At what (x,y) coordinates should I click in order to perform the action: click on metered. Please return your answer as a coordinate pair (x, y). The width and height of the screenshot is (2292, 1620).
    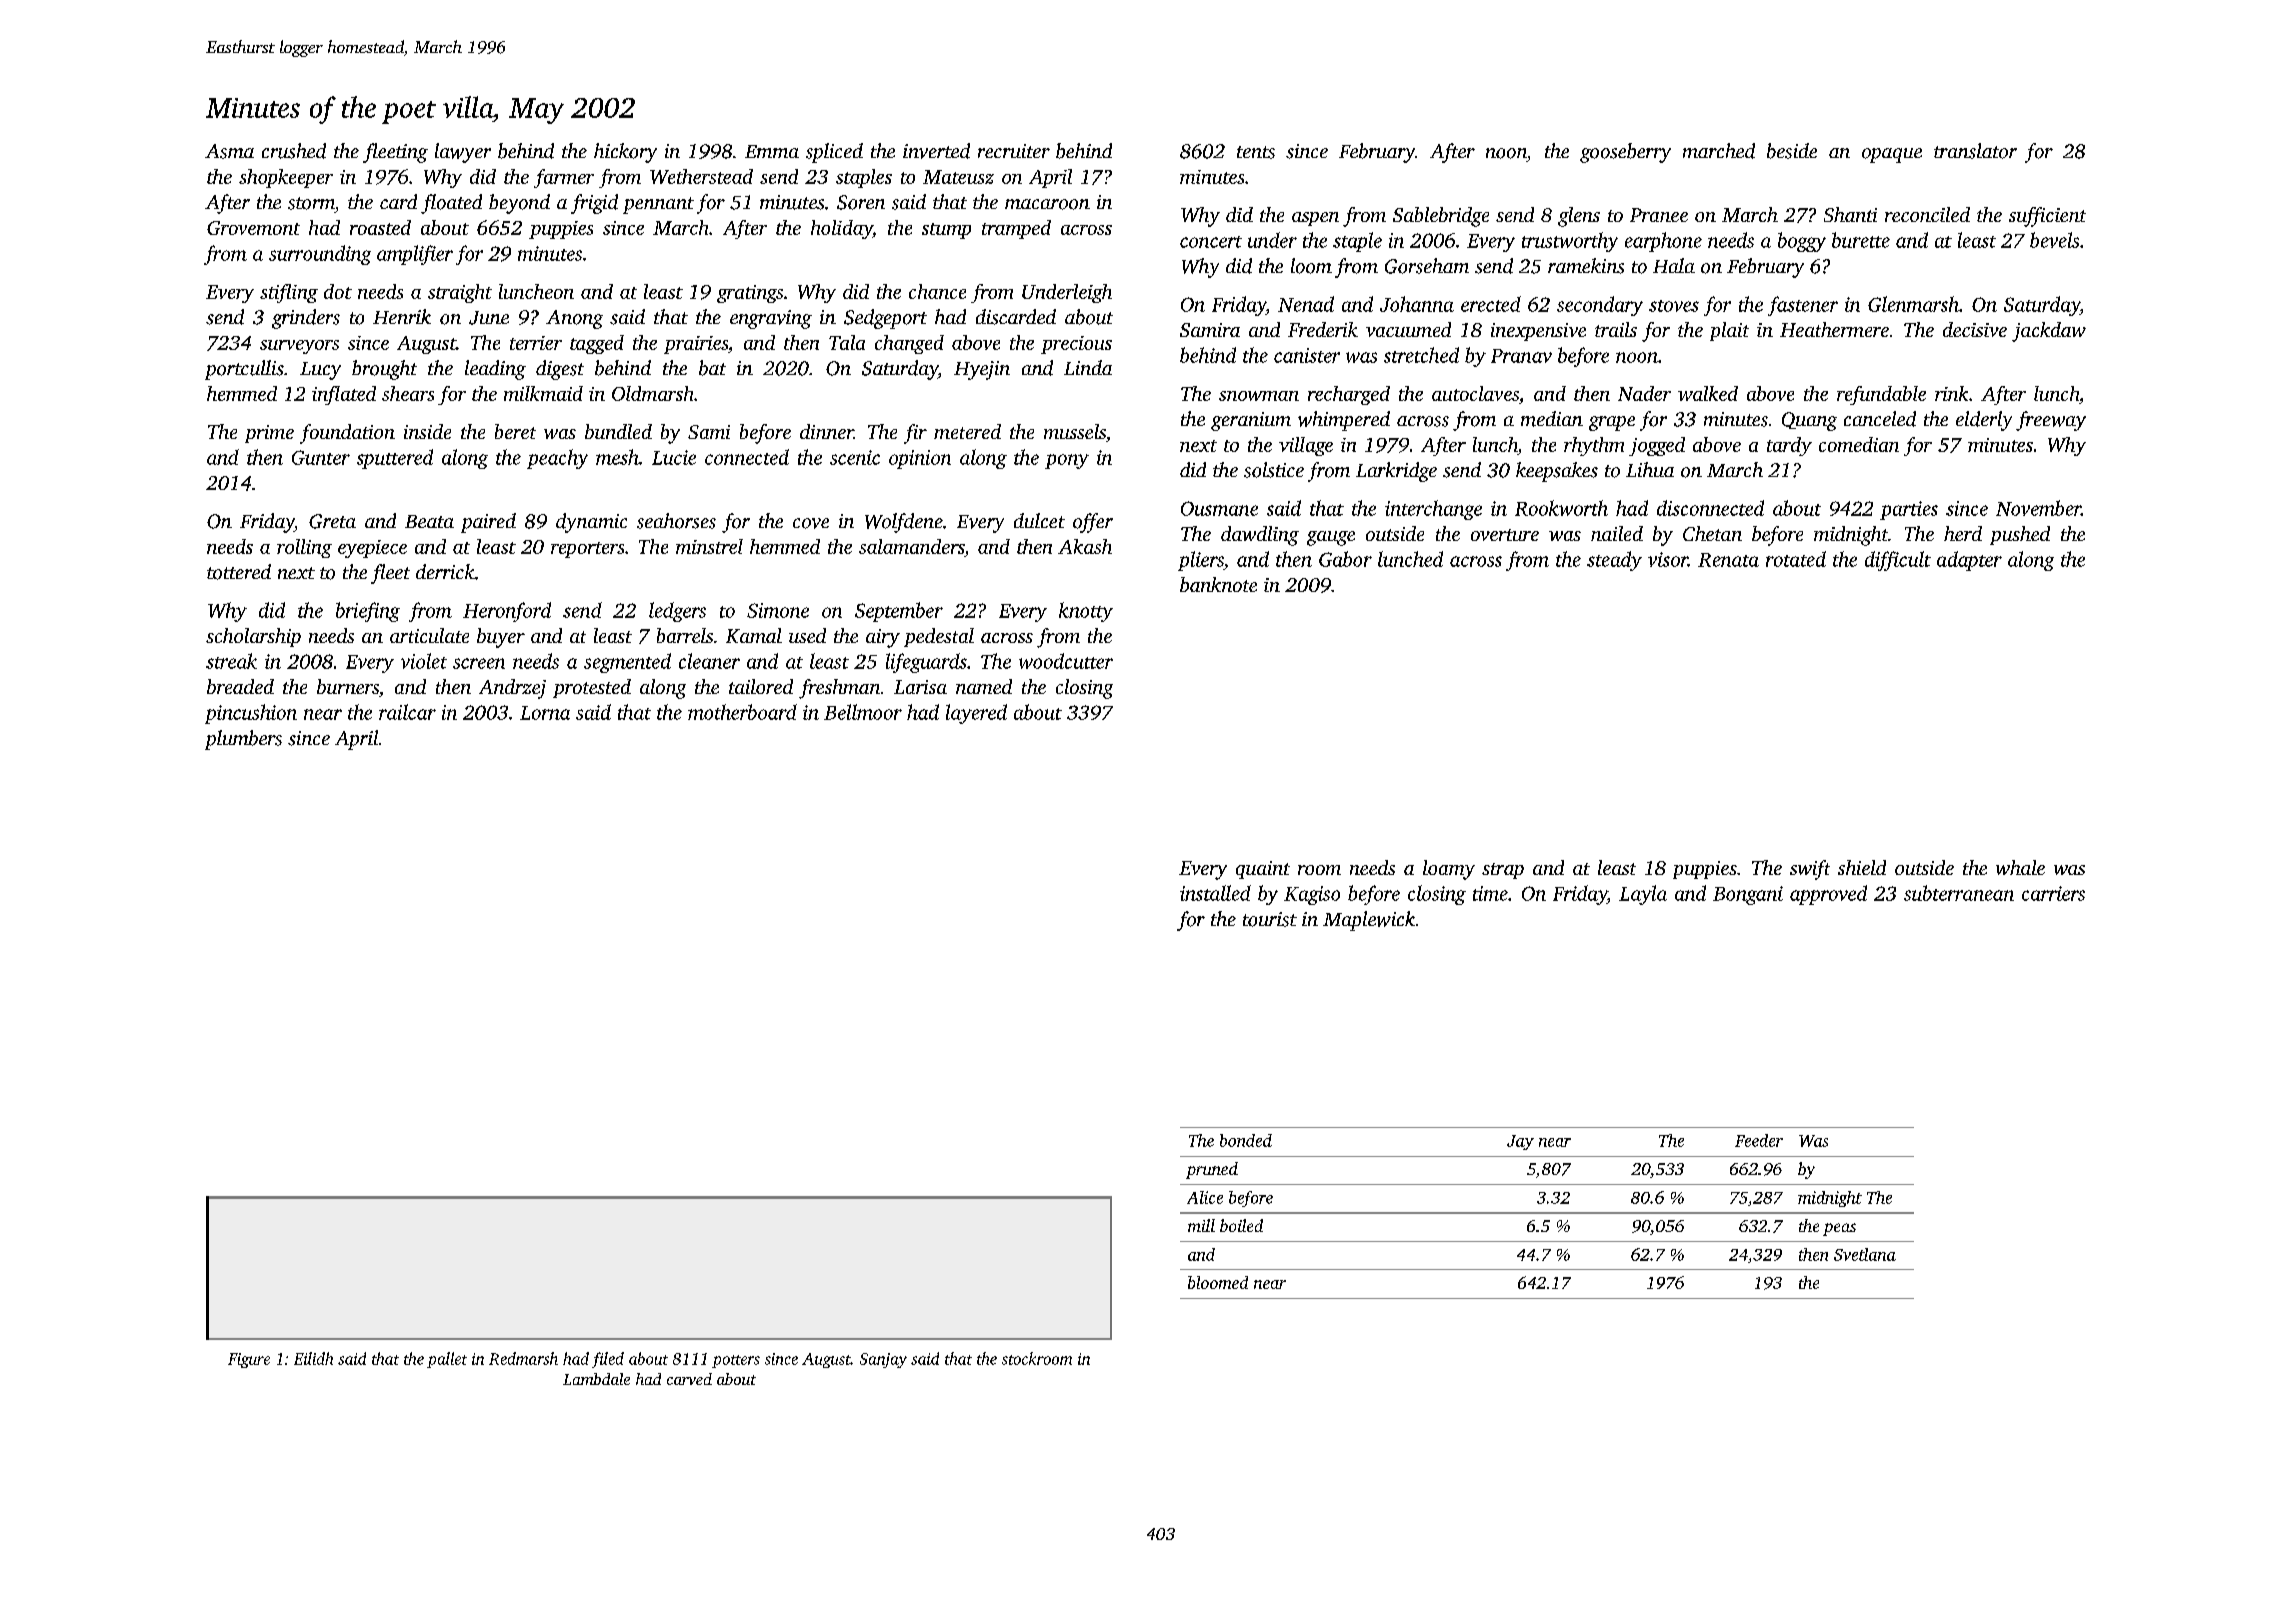
    Looking at the image, I should click on (967, 431).
